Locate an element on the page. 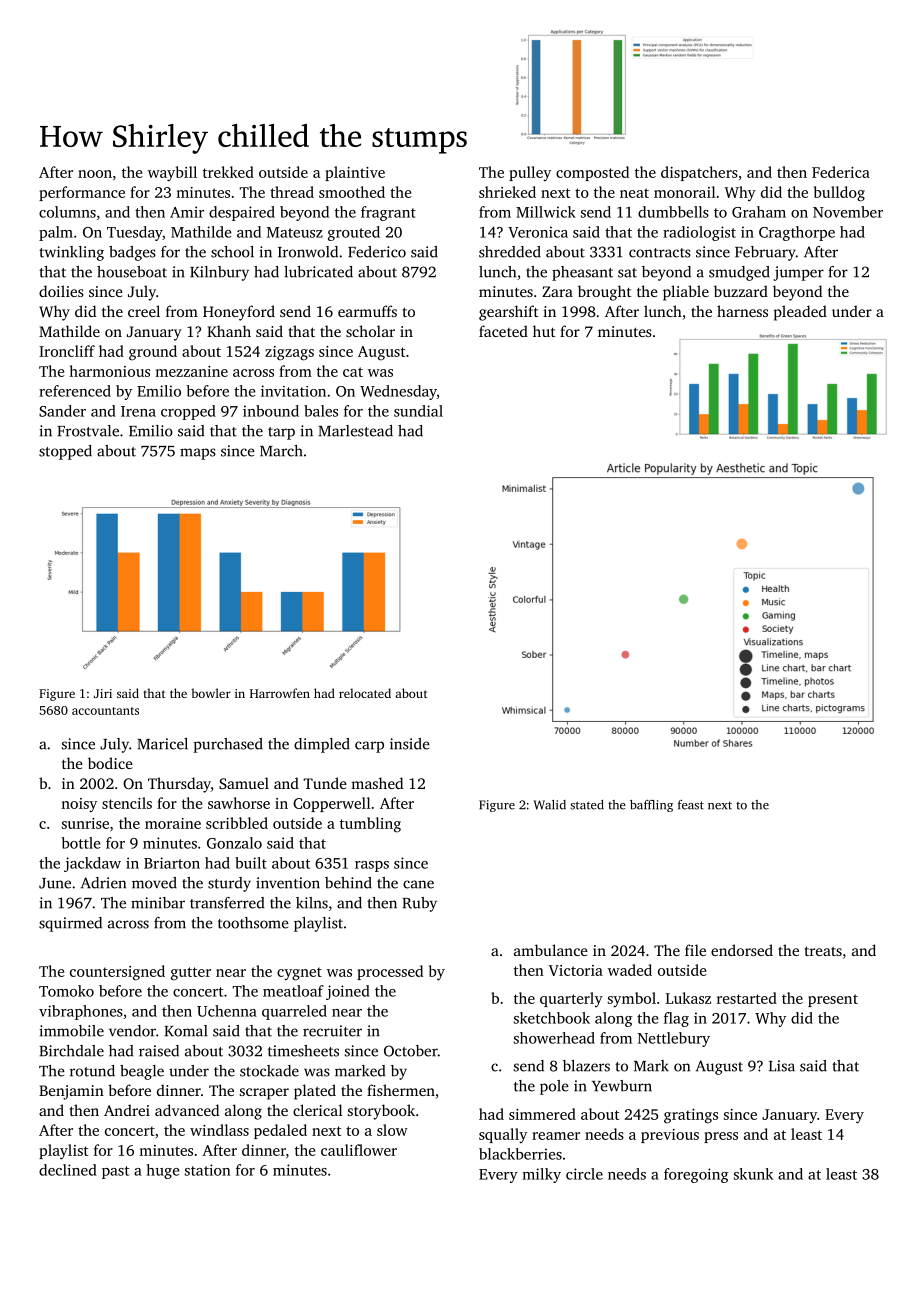 The height and width of the document is (1308, 924). relocated is located at coordinates (365, 693).
